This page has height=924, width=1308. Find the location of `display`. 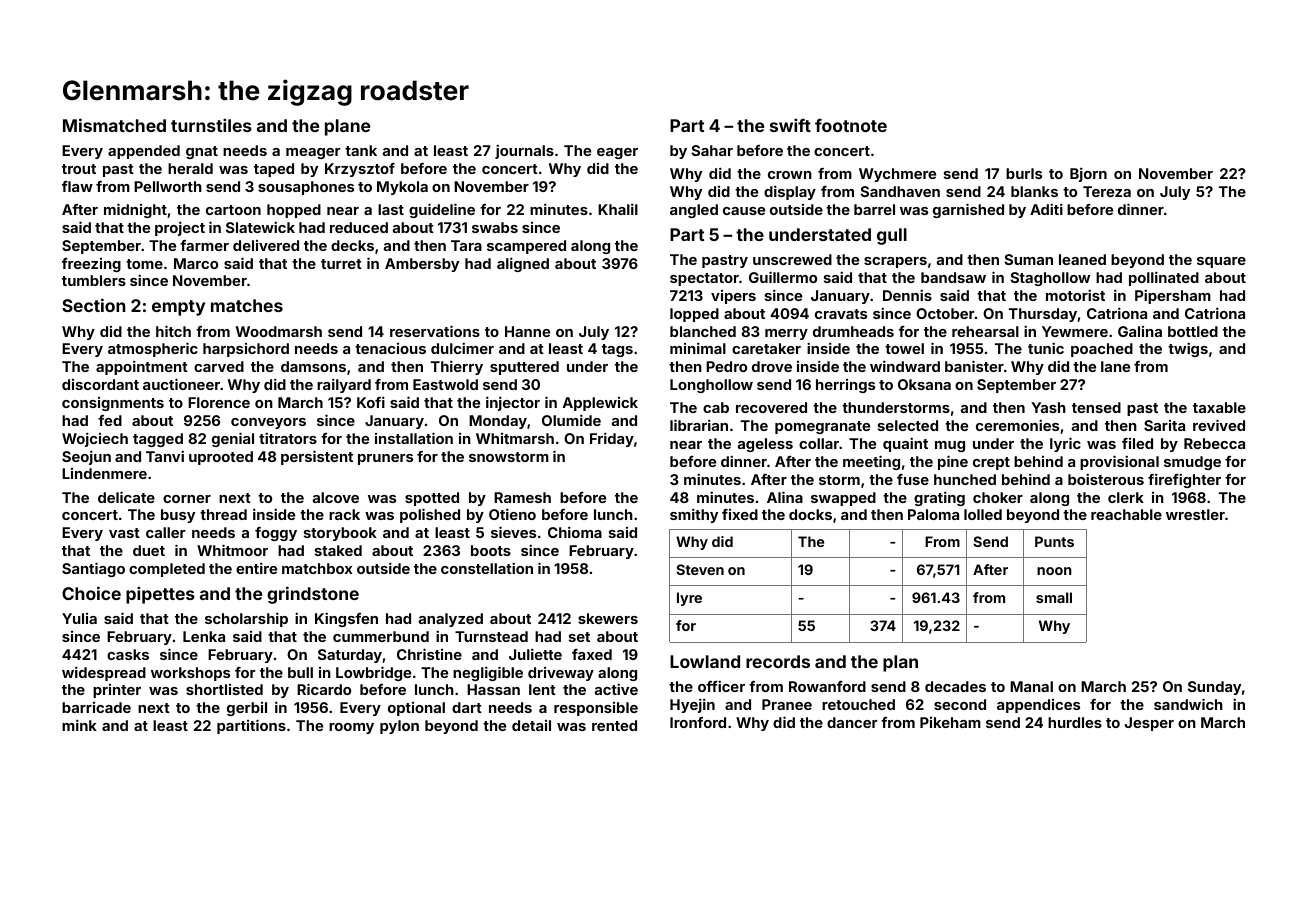

display is located at coordinates (790, 192).
